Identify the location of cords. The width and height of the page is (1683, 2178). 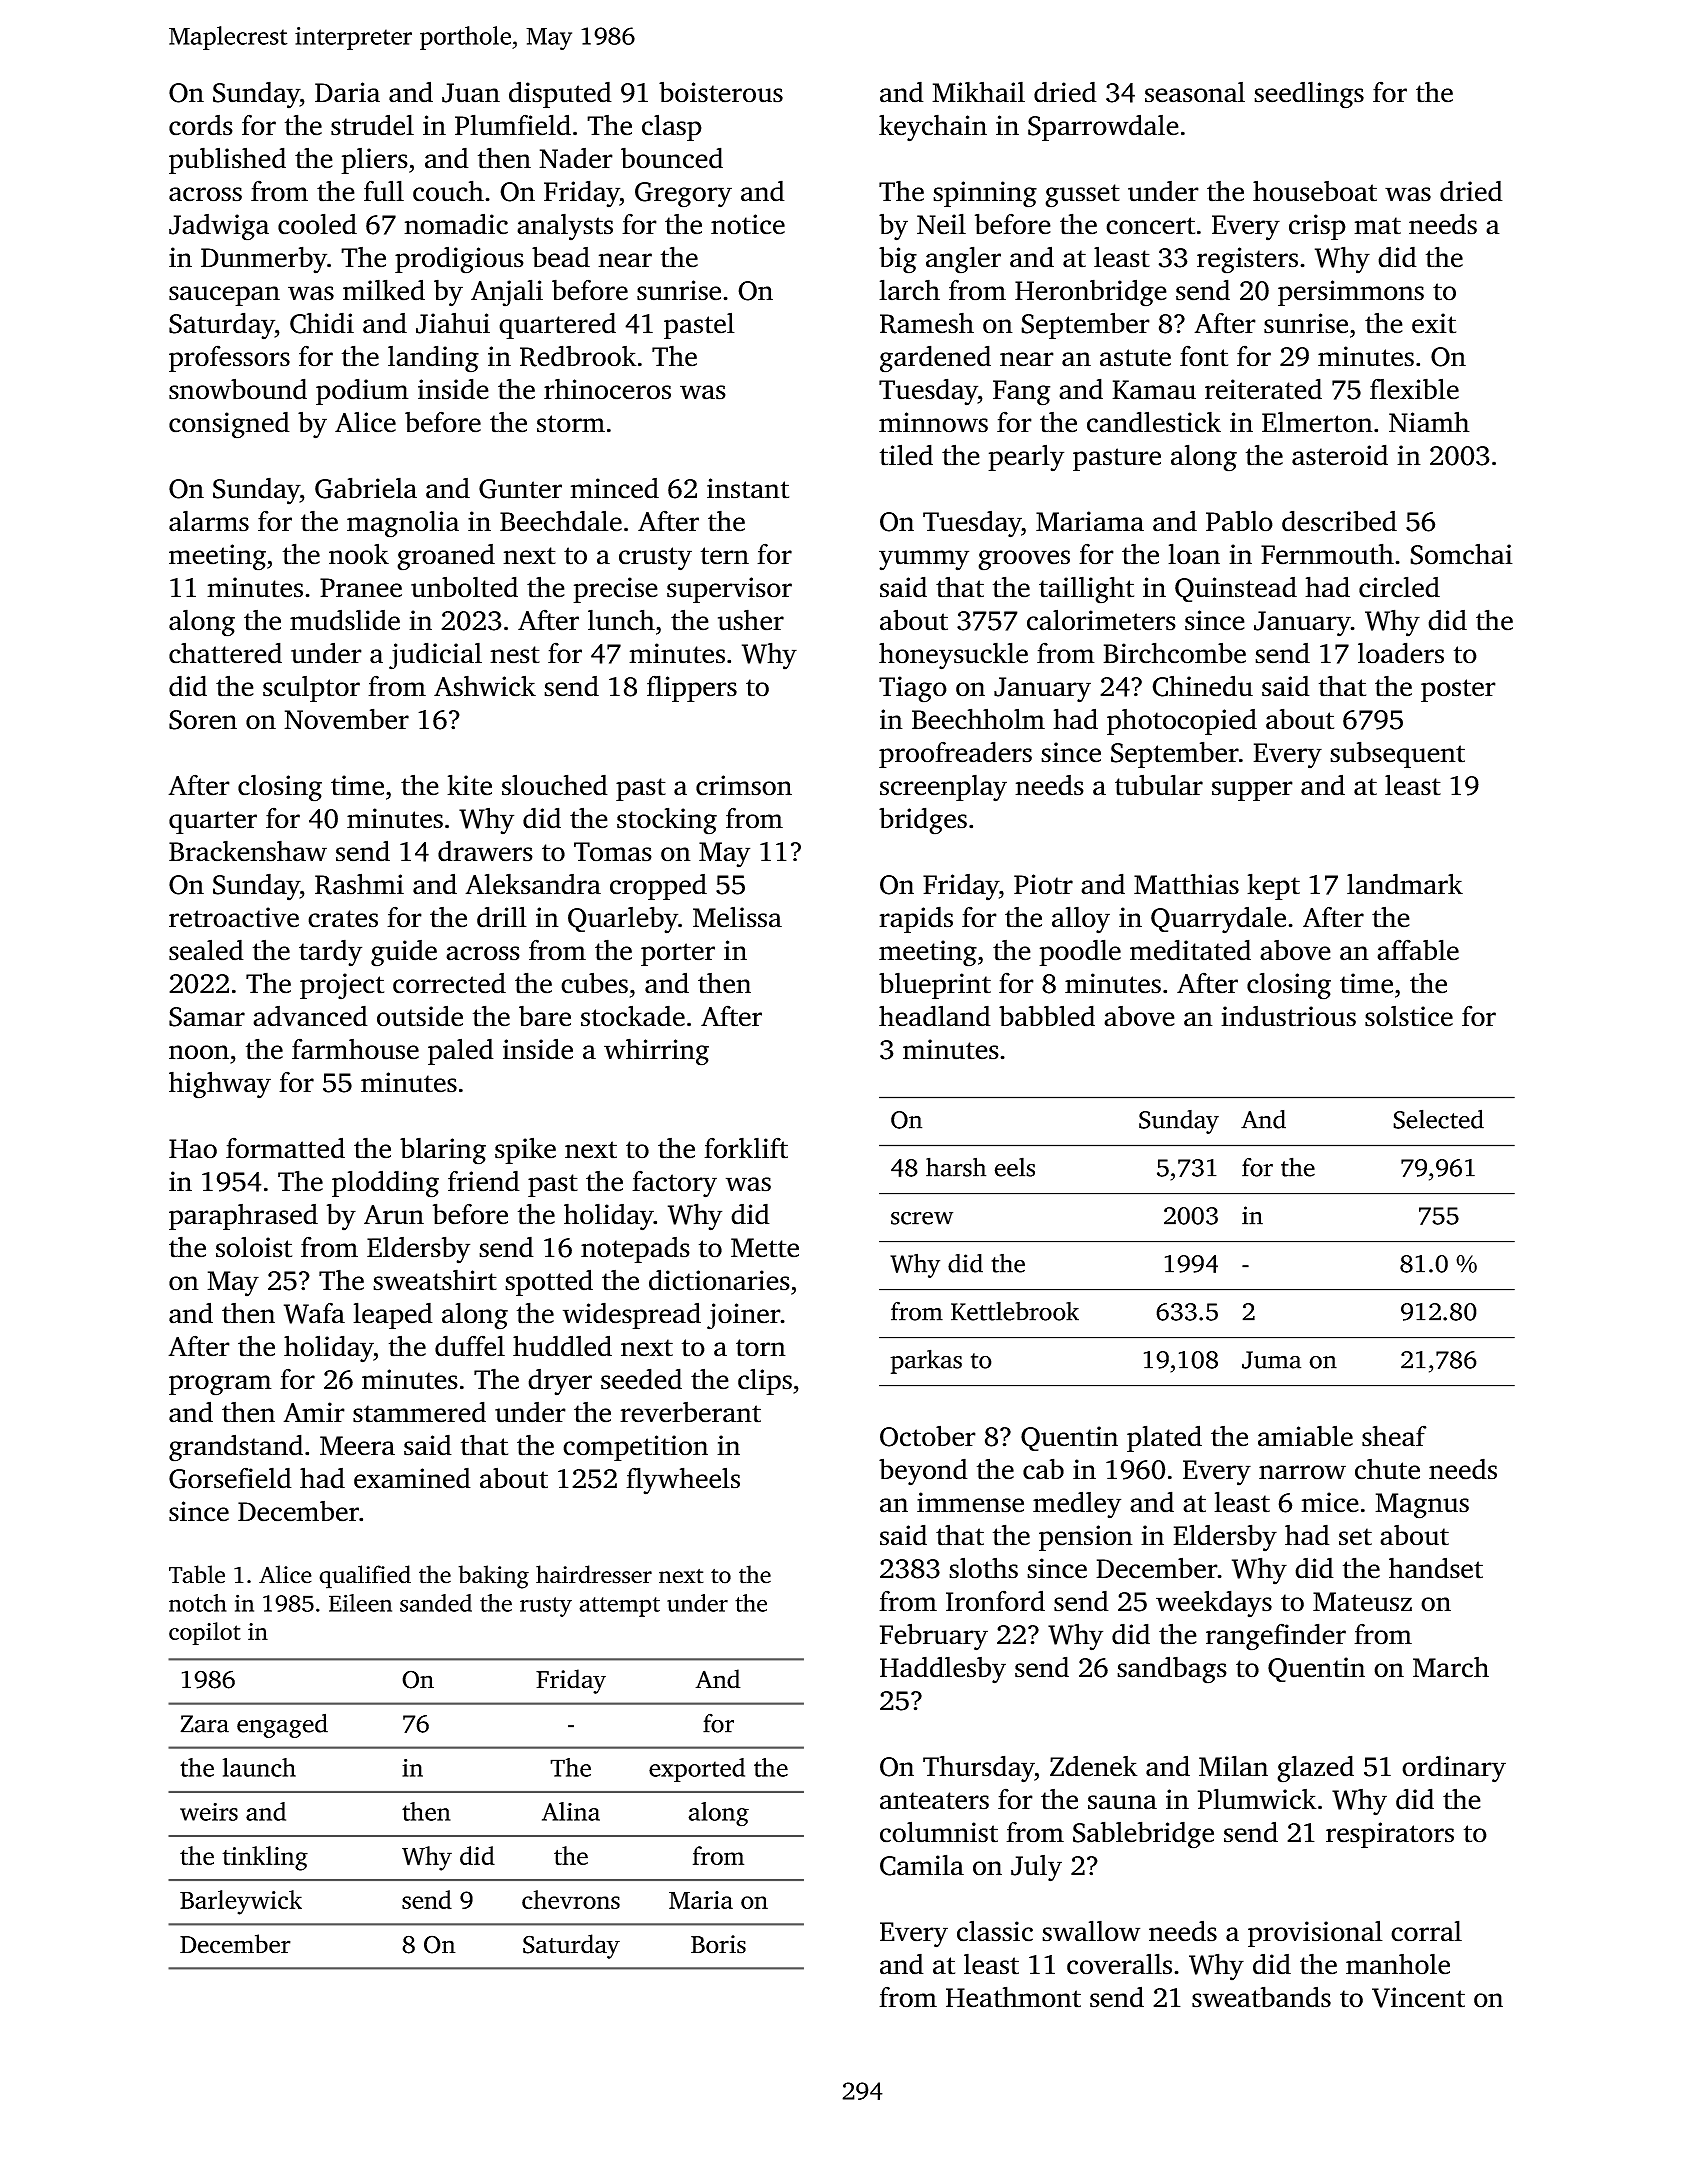
(201, 125).
